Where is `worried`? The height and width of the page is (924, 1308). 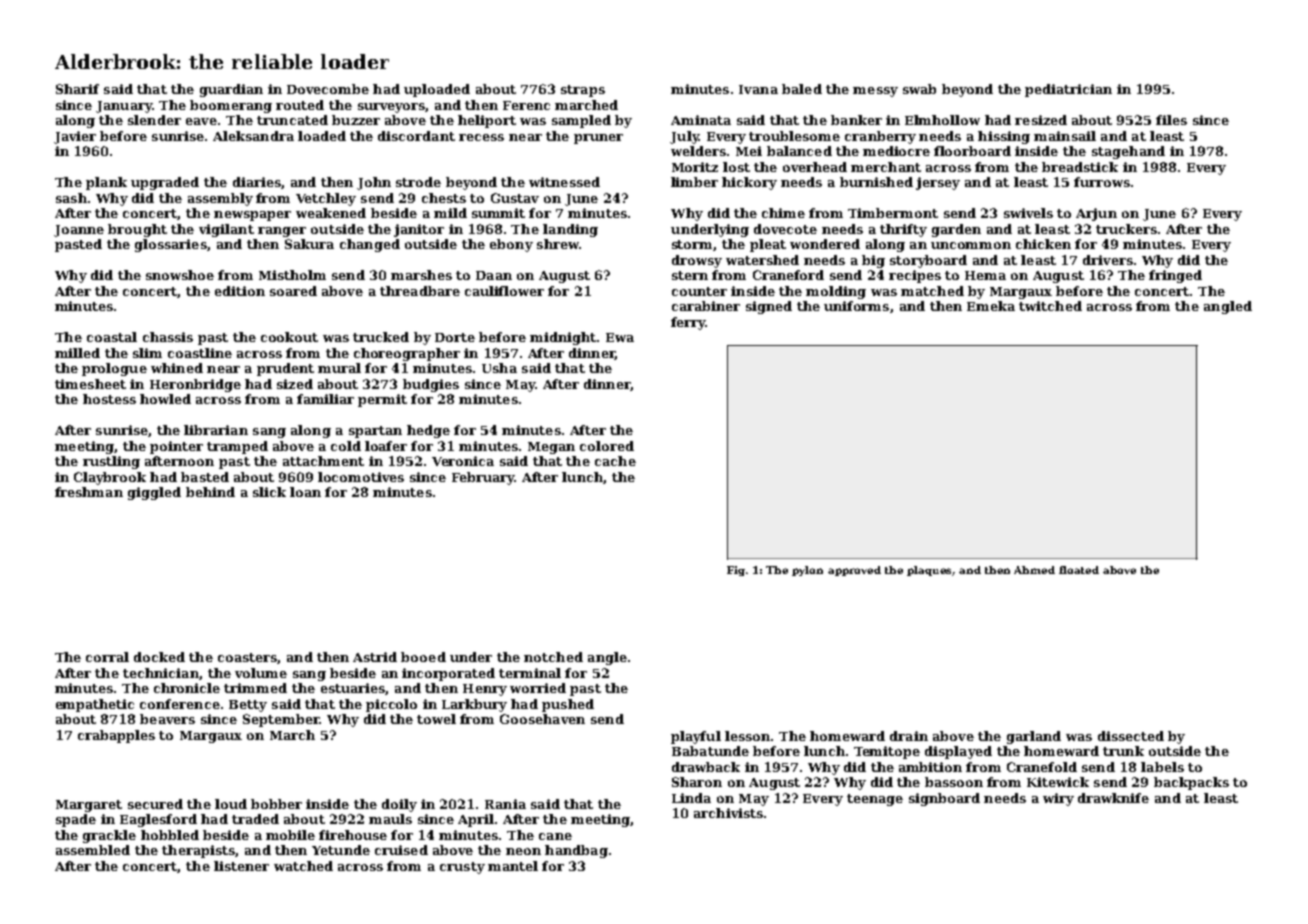
worried is located at coordinates (538, 688).
